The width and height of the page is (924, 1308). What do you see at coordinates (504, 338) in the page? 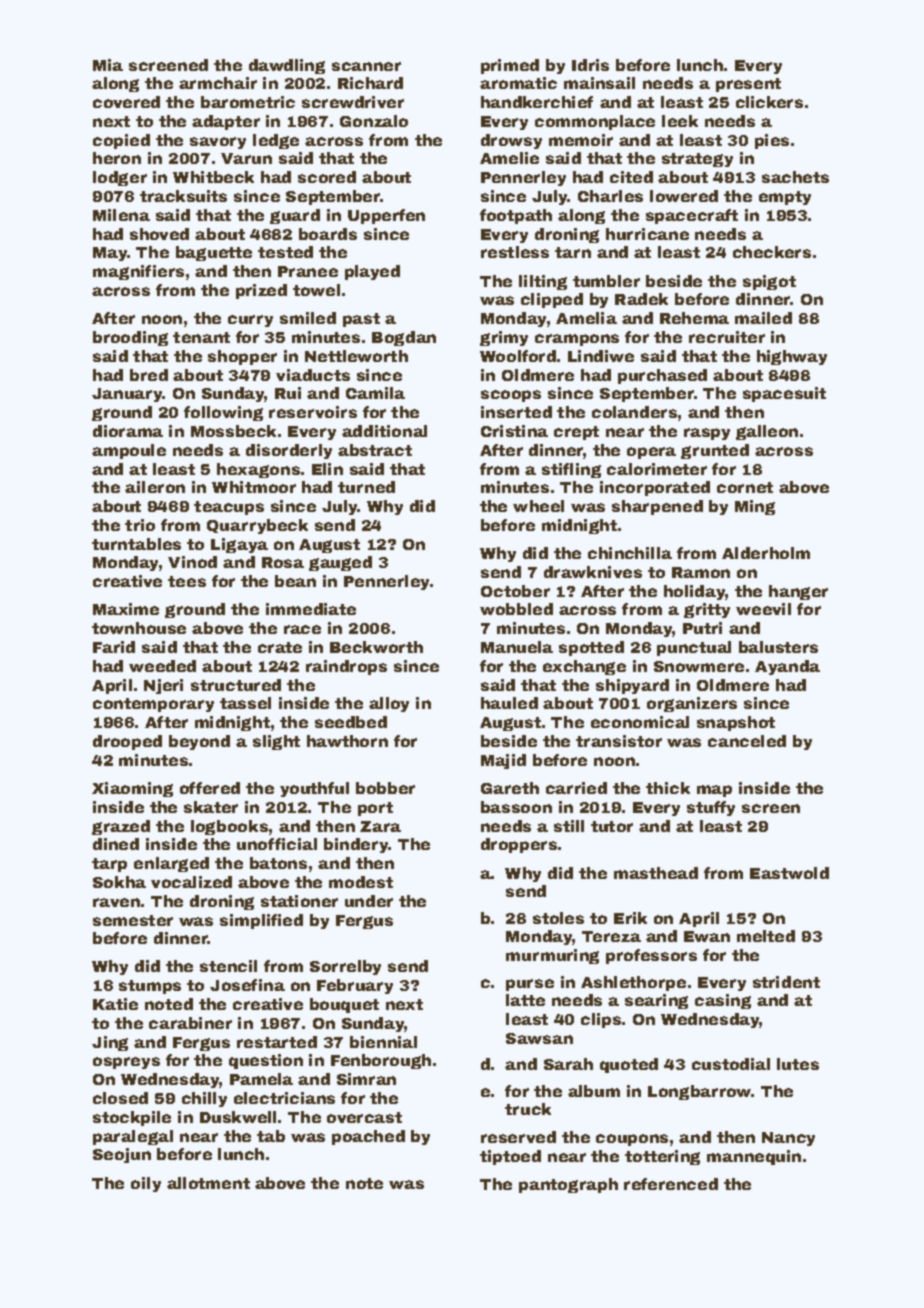
I see `grimy` at bounding box center [504, 338].
